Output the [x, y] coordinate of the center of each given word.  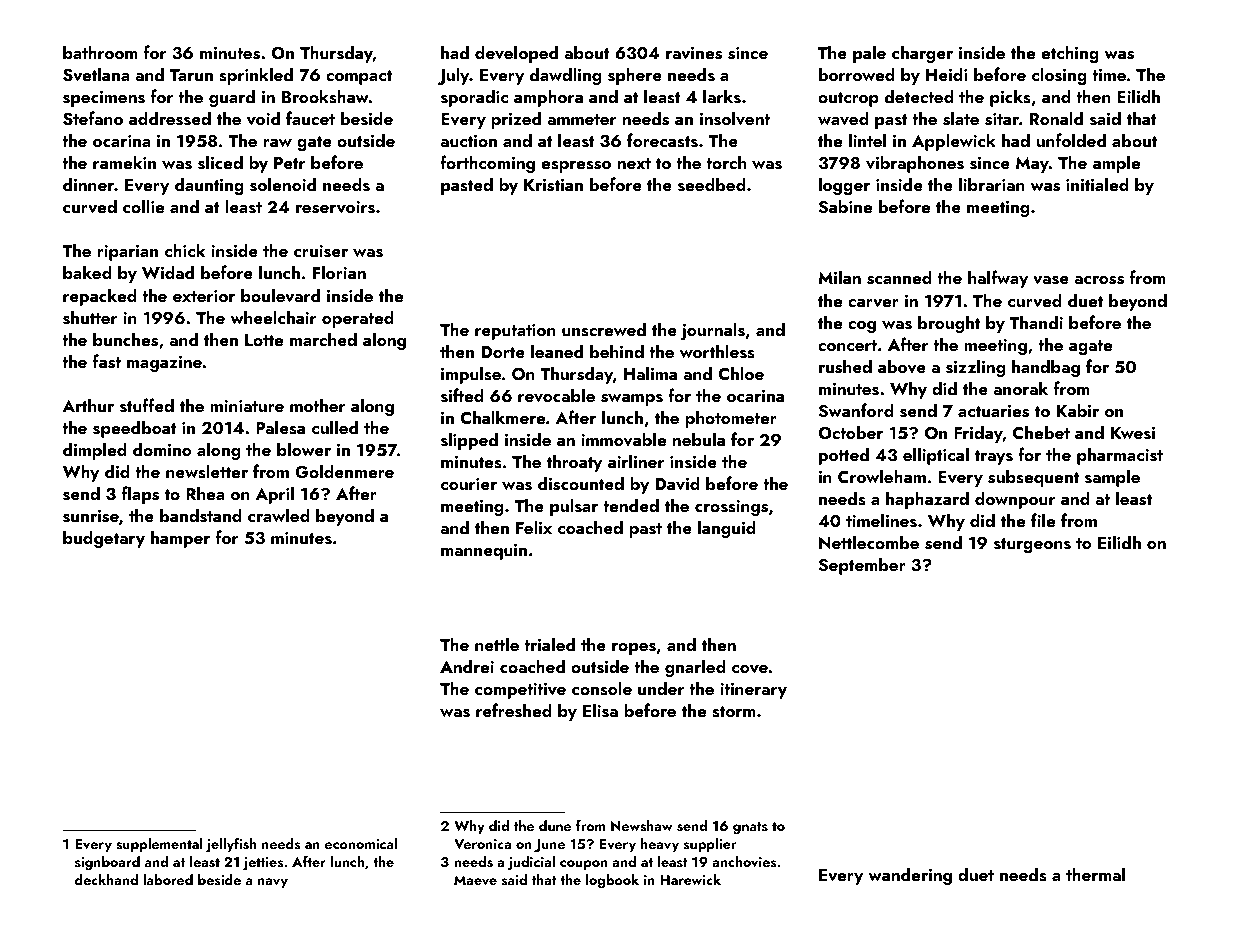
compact [359, 77]
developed [516, 54]
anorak [1020, 388]
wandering [910, 876]
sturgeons [1032, 545]
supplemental [159, 845]
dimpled [95, 451]
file [1043, 520]
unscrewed [604, 329]
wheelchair [273, 317]
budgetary [104, 539]
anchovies [744, 862]
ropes [634, 649]
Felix [534, 527]
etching [1070, 54]
